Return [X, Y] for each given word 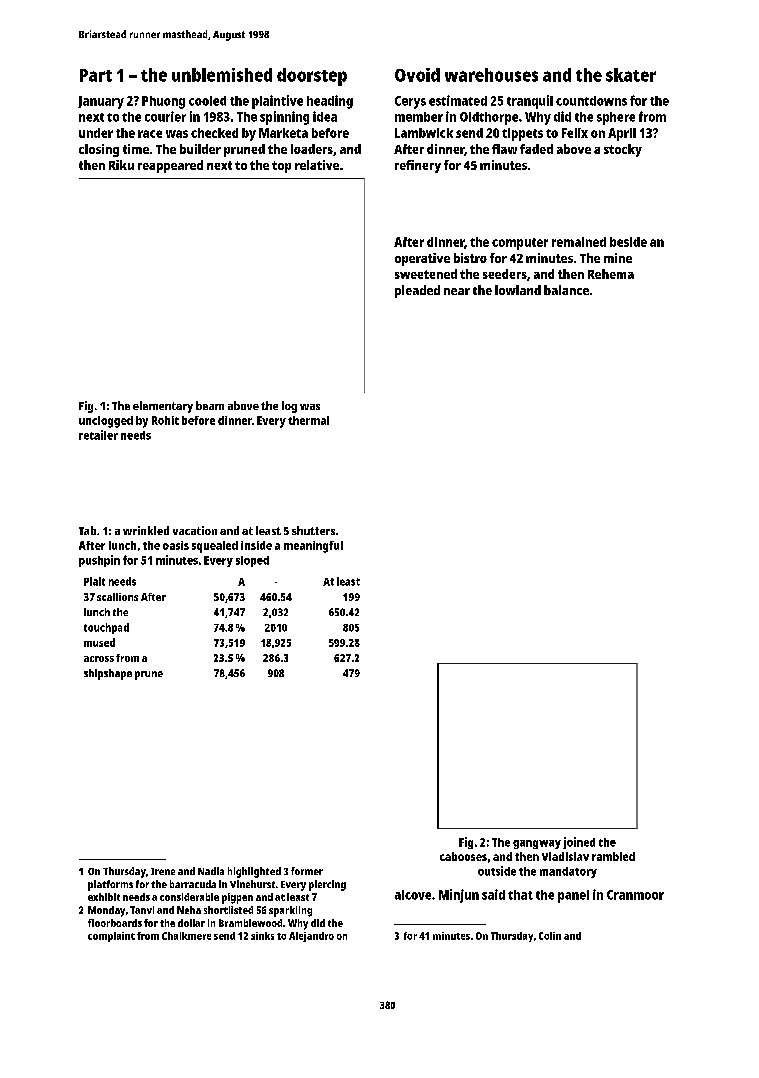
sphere [616, 118]
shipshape [108, 674]
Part [96, 75]
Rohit [165, 420]
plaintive [277, 102]
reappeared [170, 166]
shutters [313, 530]
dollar [191, 923]
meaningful [313, 547]
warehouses [491, 75]
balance [566, 290]
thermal [308, 420]
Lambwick [424, 133]
